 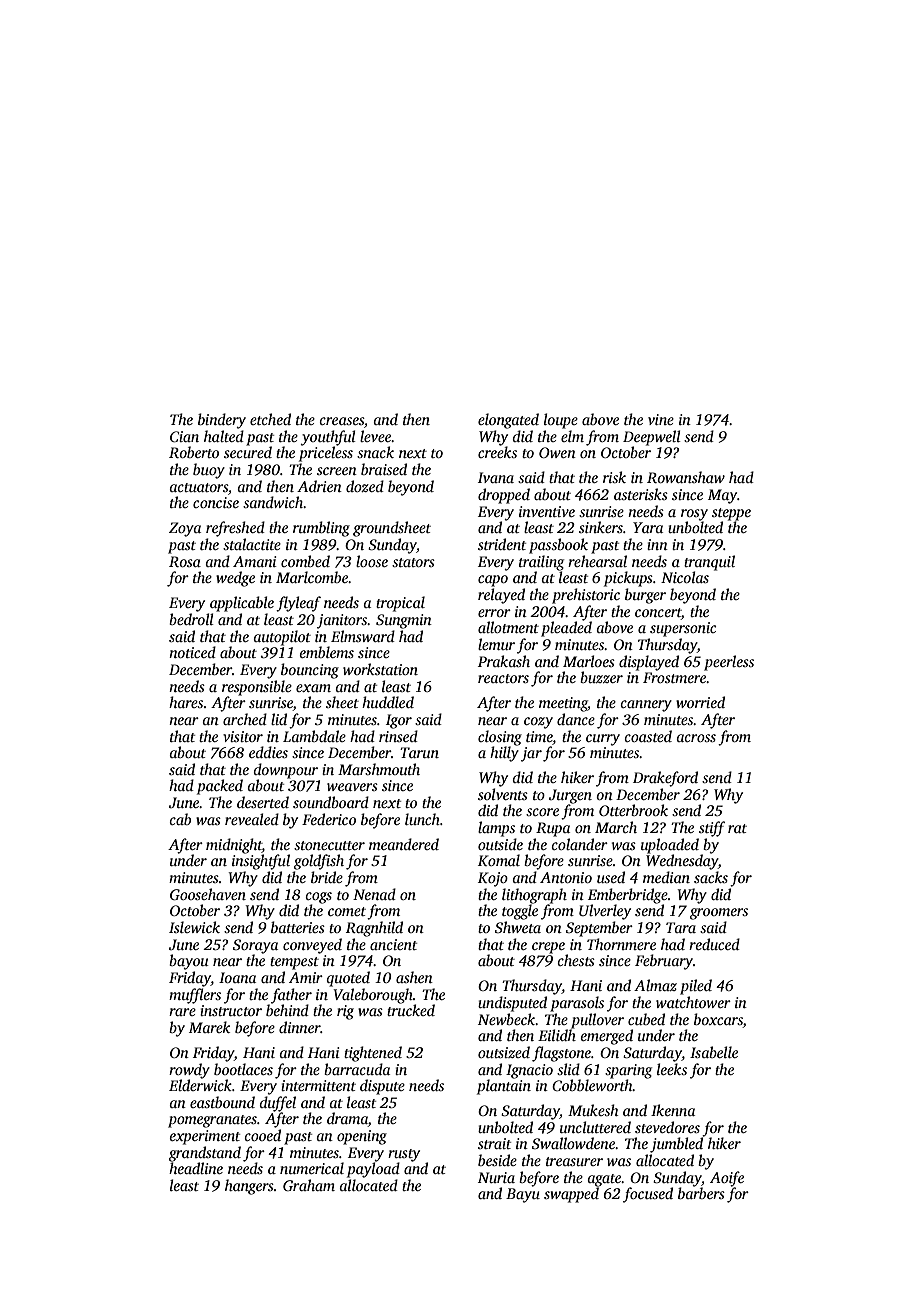 What do you see at coordinates (686, 477) in the image?
I see `Rowanshaw` at bounding box center [686, 477].
